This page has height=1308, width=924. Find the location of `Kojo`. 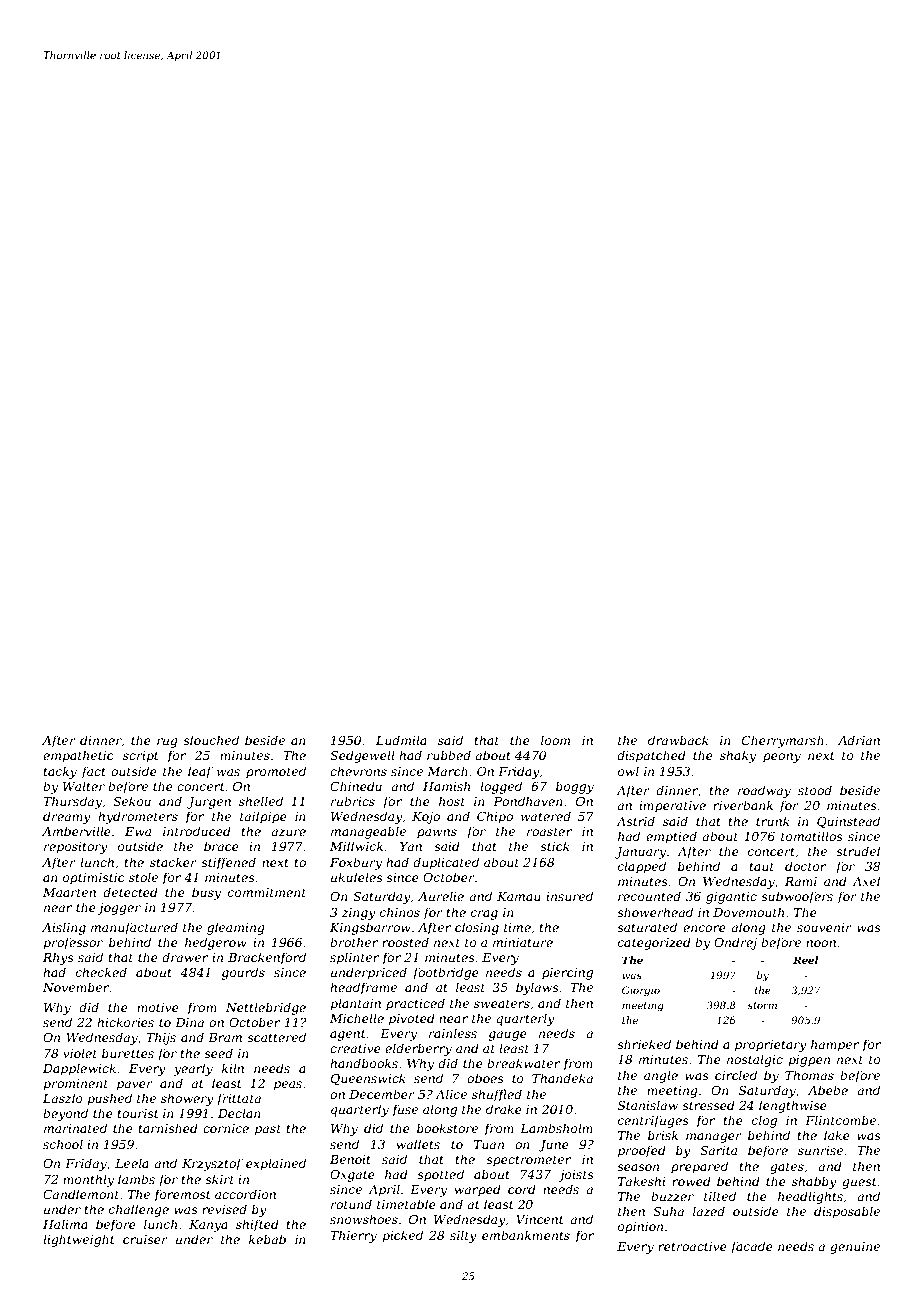

Kojo is located at coordinates (426, 818).
